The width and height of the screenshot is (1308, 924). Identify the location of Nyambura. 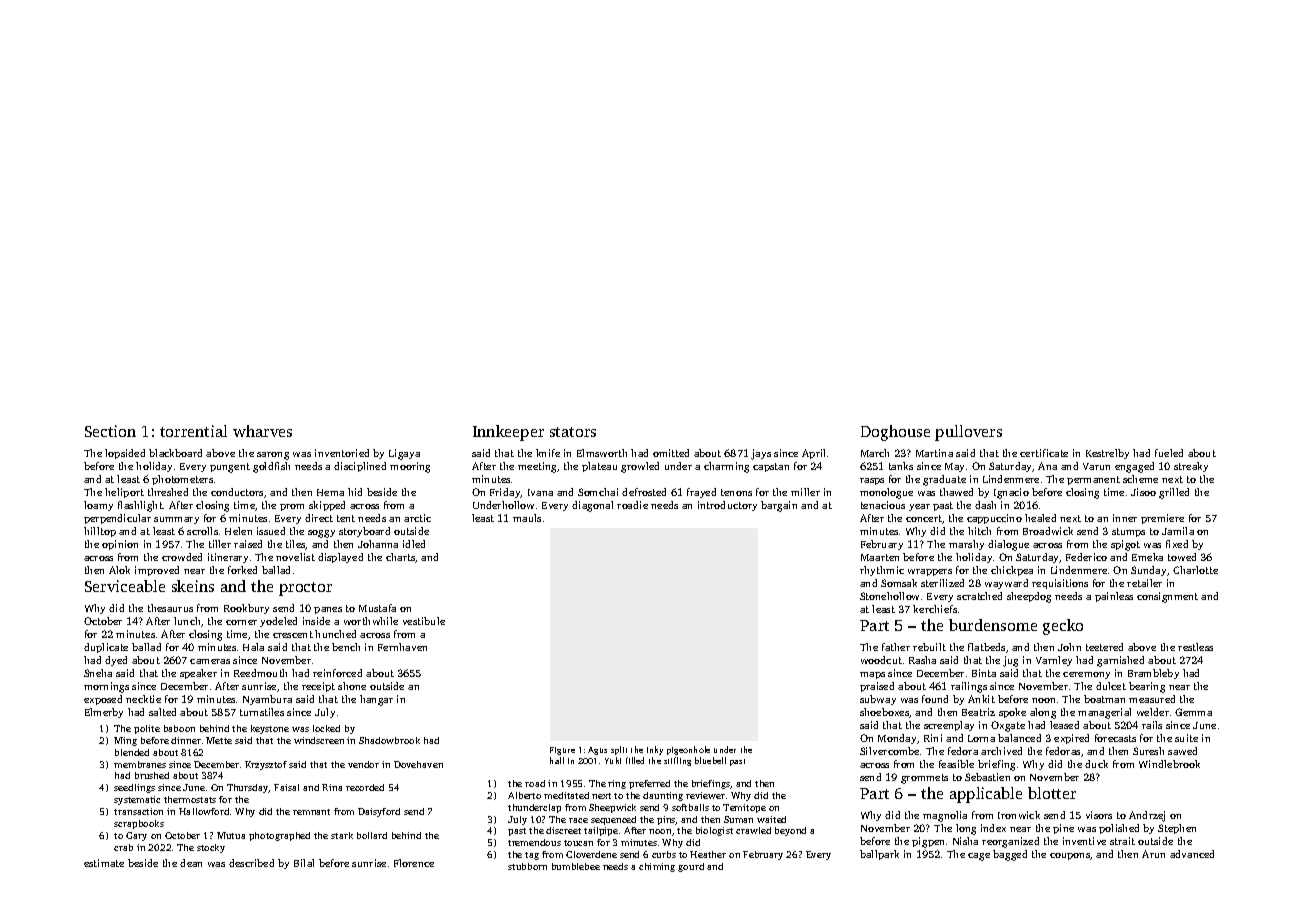
(267, 700).
